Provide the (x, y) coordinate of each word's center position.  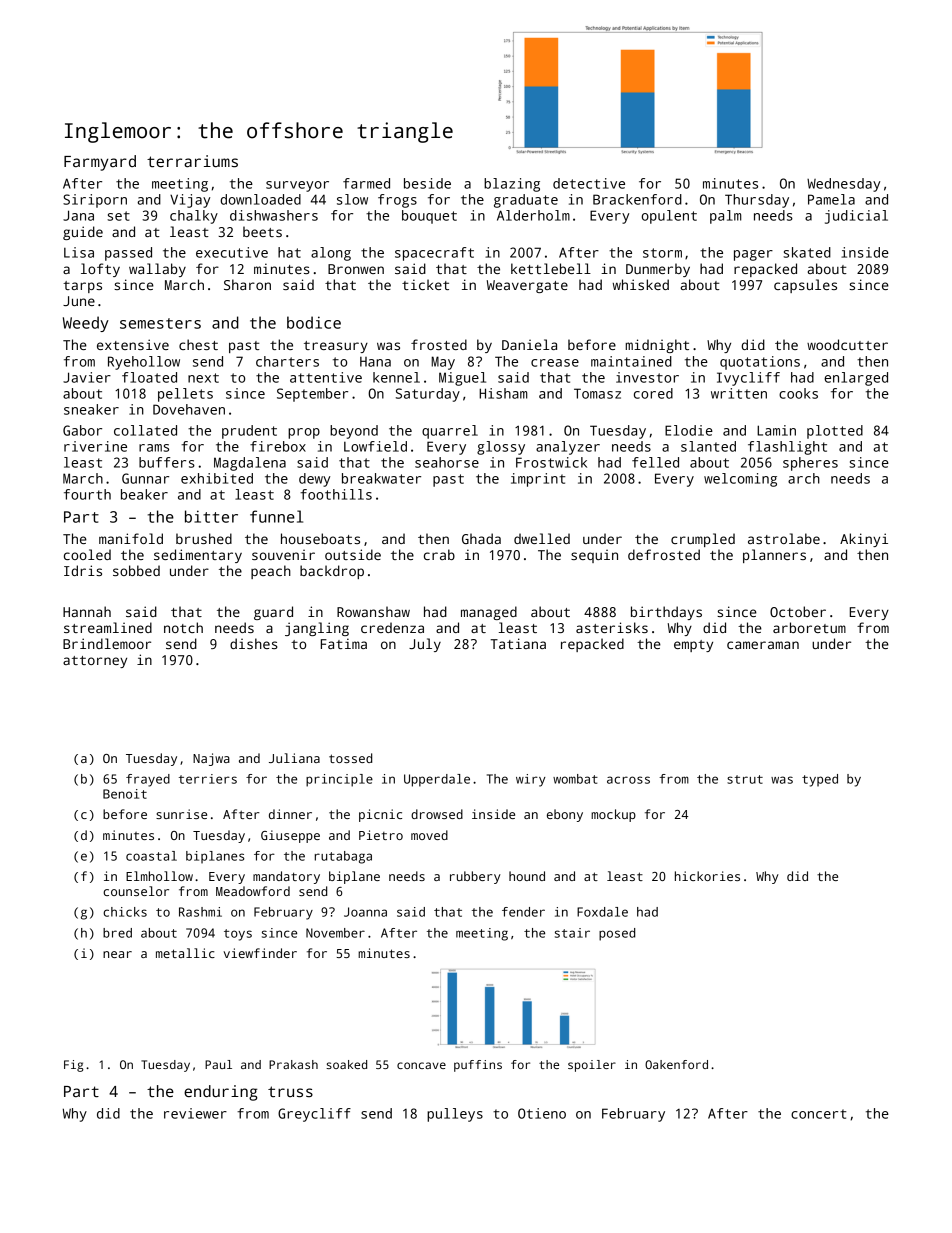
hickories (707, 876)
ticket (425, 284)
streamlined (108, 627)
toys (238, 935)
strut (745, 779)
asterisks (612, 627)
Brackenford (637, 199)
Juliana (294, 758)
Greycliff (314, 1115)
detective (589, 183)
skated (807, 252)
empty (693, 646)
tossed (350, 758)
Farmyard (100, 163)
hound (527, 876)
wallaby (157, 270)
